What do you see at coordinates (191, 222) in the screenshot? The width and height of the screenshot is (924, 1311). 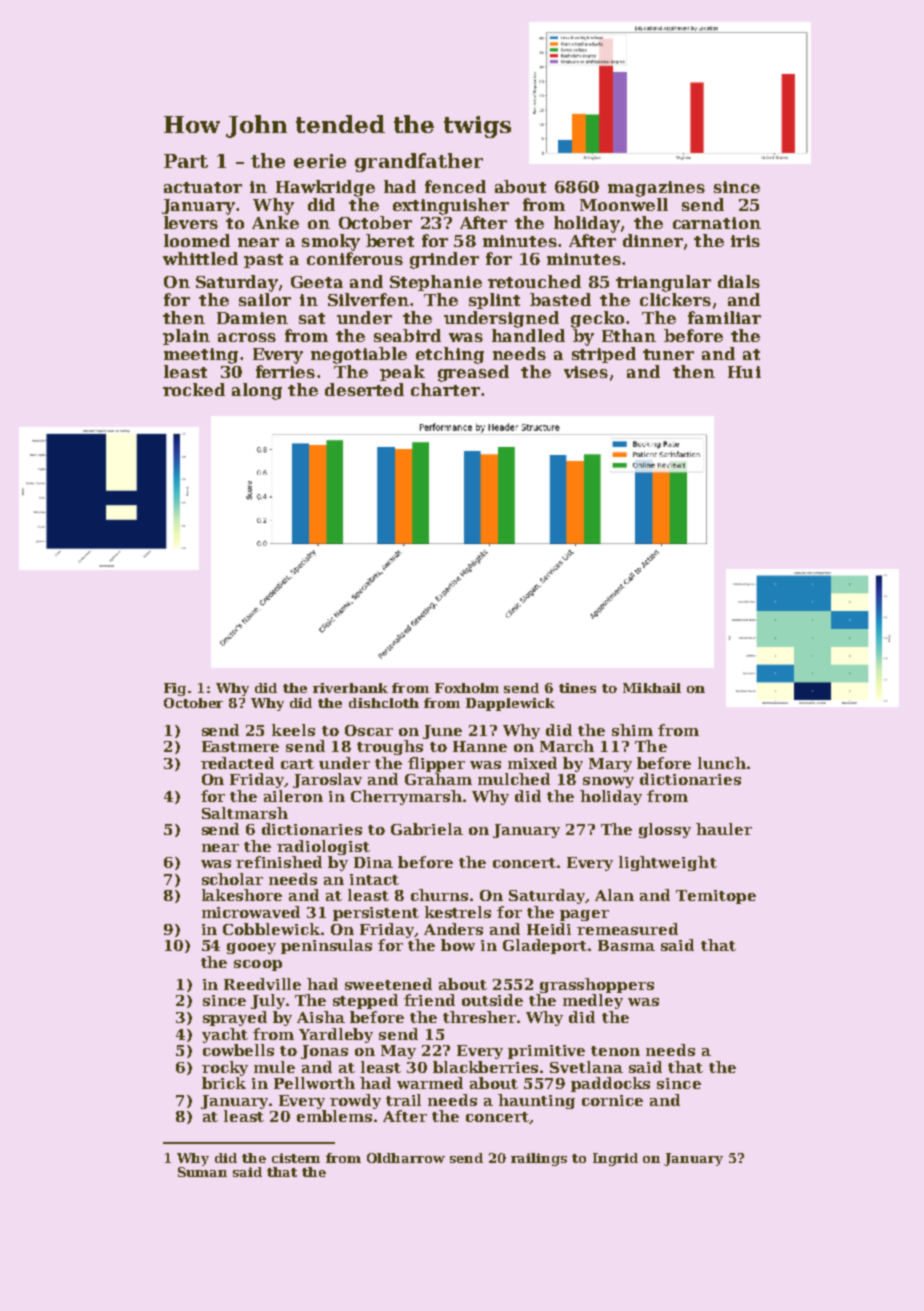 I see `levers` at bounding box center [191, 222].
